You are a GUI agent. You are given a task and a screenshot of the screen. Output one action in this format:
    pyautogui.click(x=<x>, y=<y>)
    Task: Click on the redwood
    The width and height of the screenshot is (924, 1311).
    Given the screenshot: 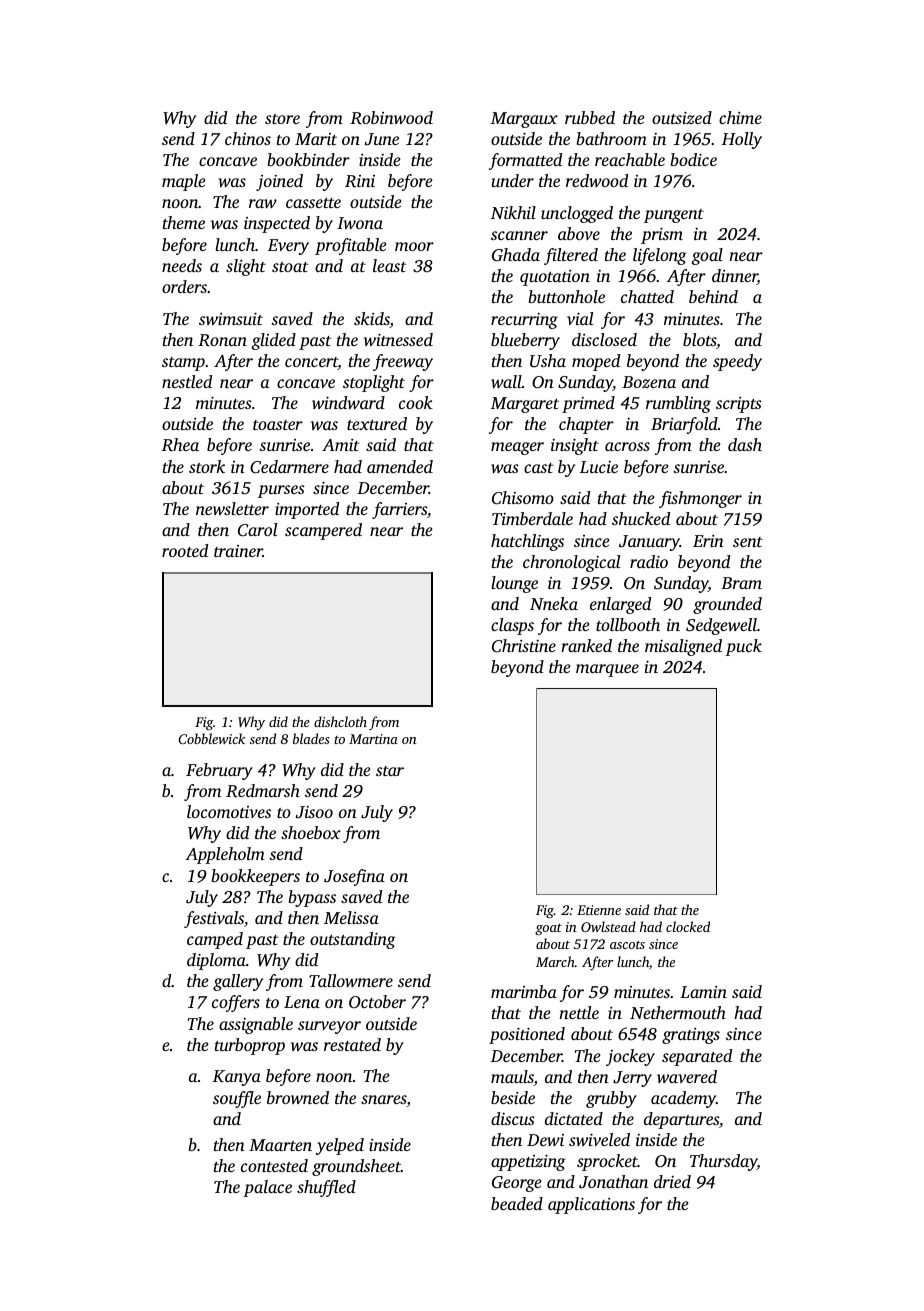 What is the action you would take?
    pyautogui.click(x=597, y=180)
